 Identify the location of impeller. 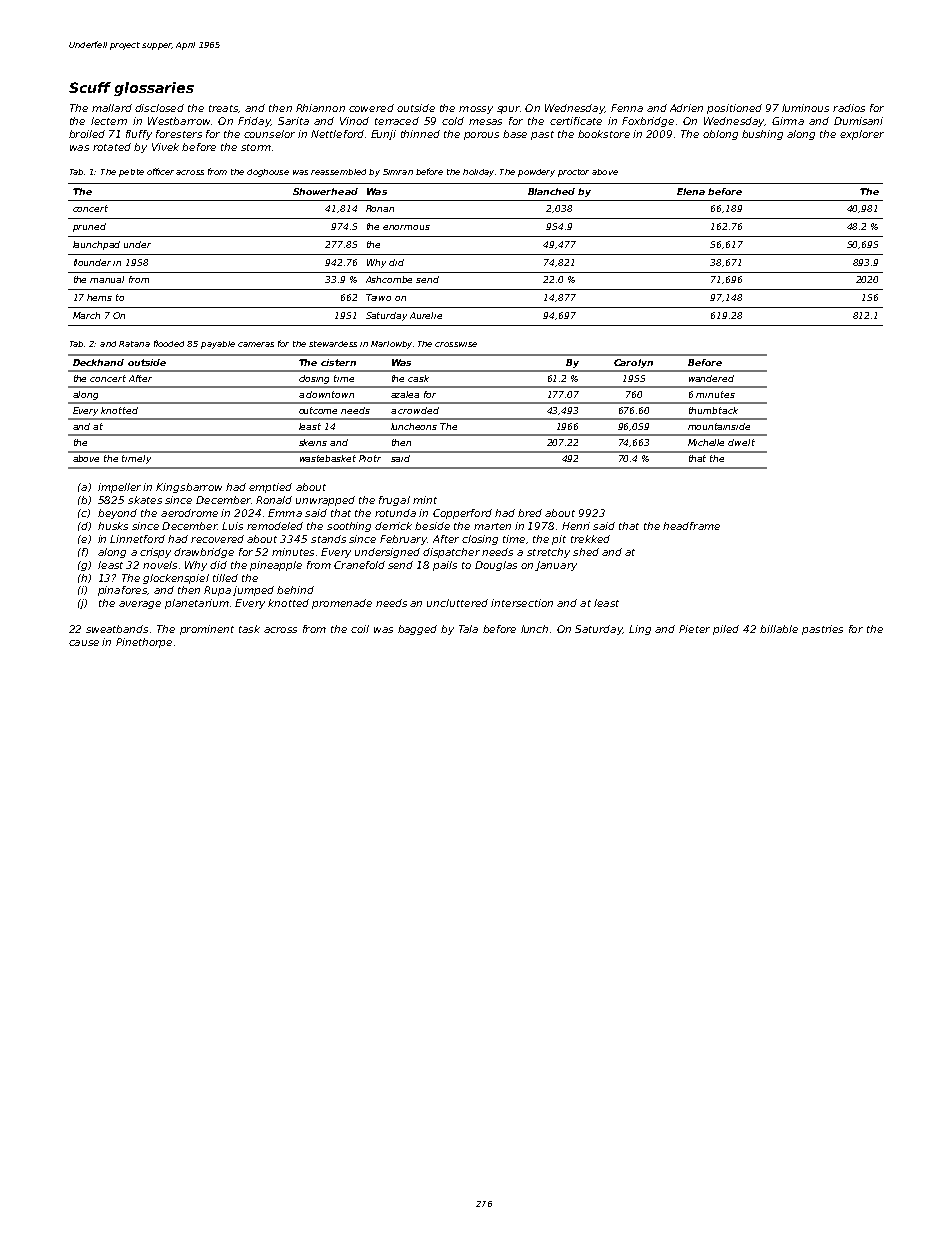
(119, 488).
